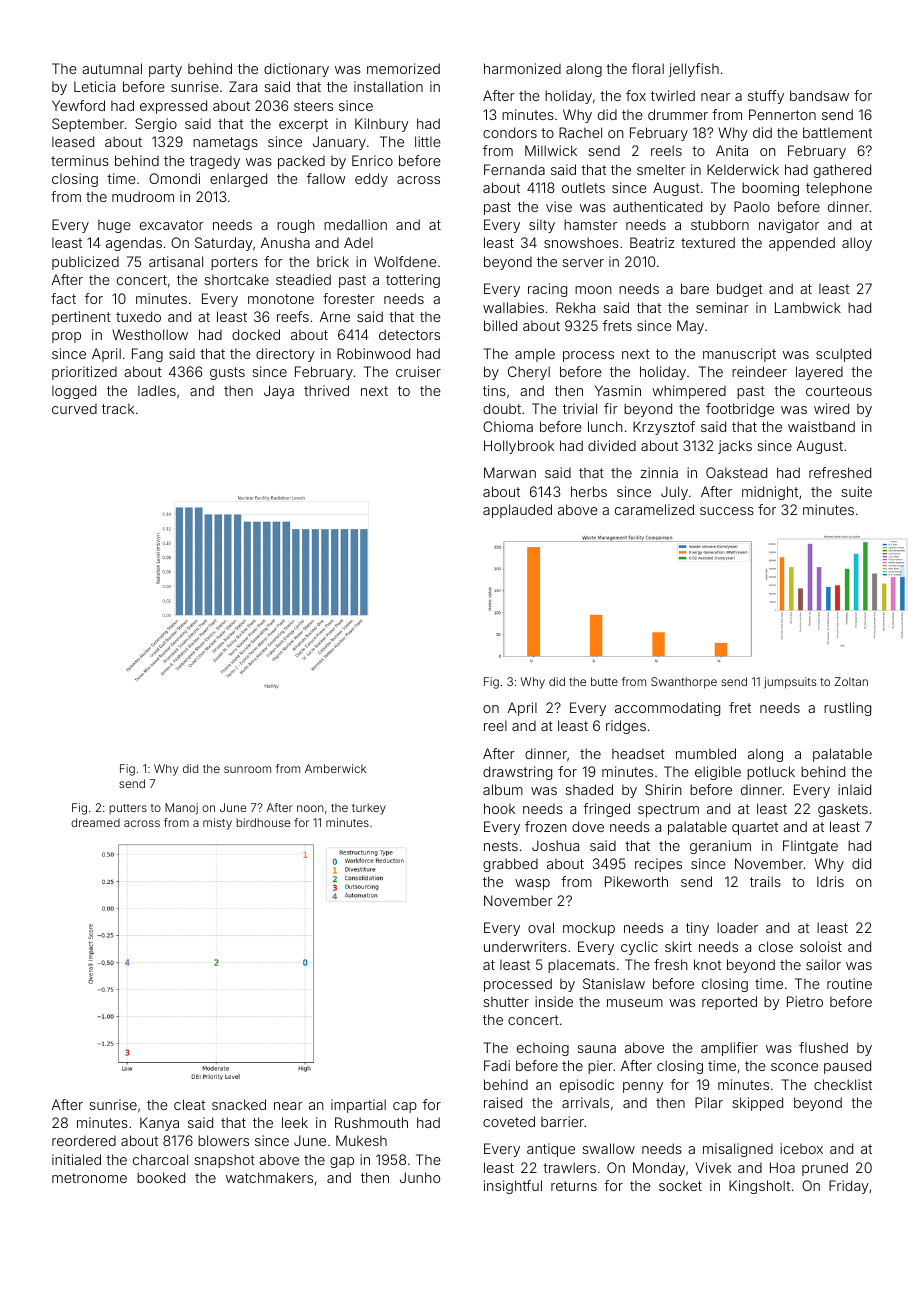  Describe the element at coordinates (849, 983) in the image. I see `routine` at that location.
